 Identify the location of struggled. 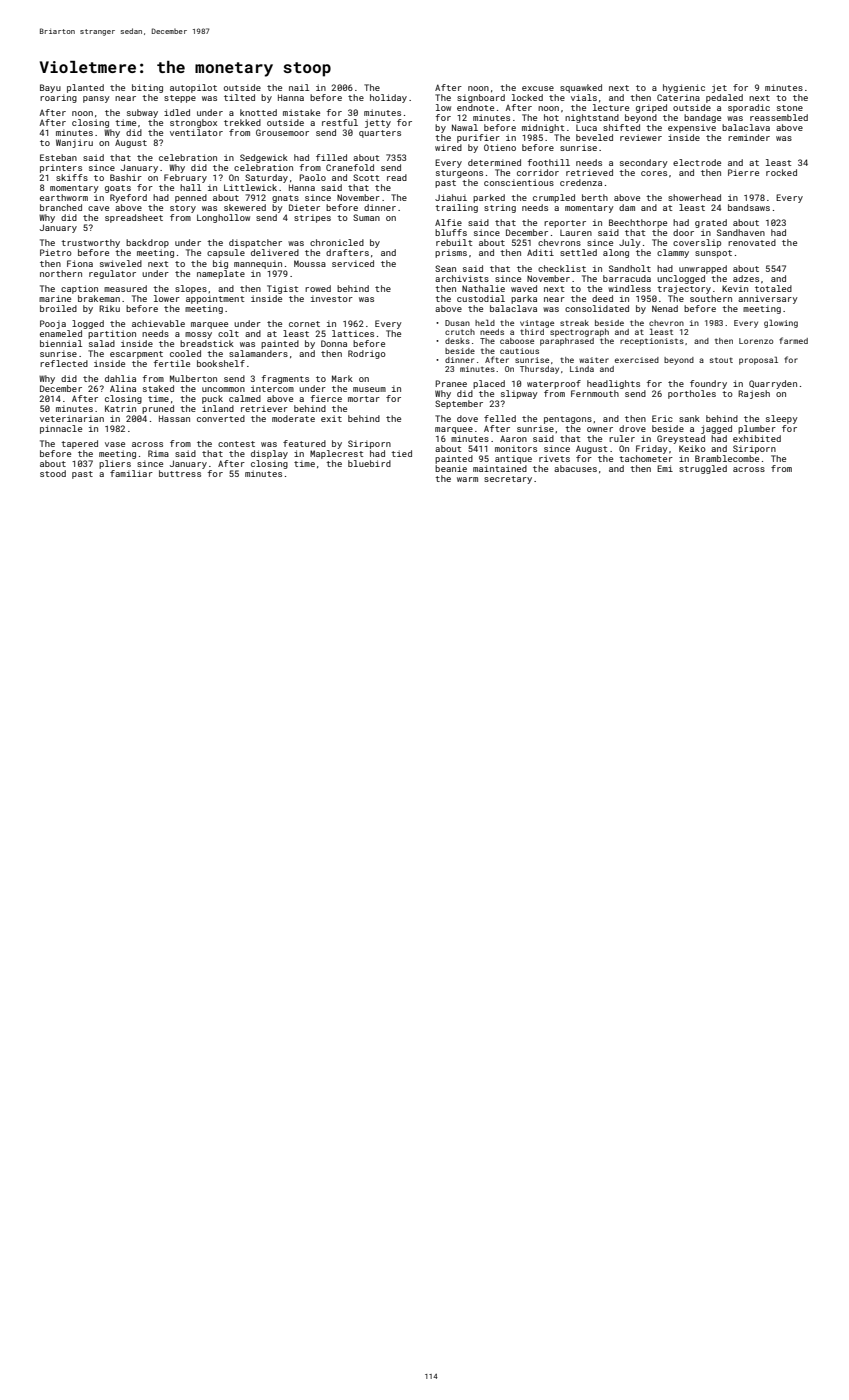
(703, 469).
